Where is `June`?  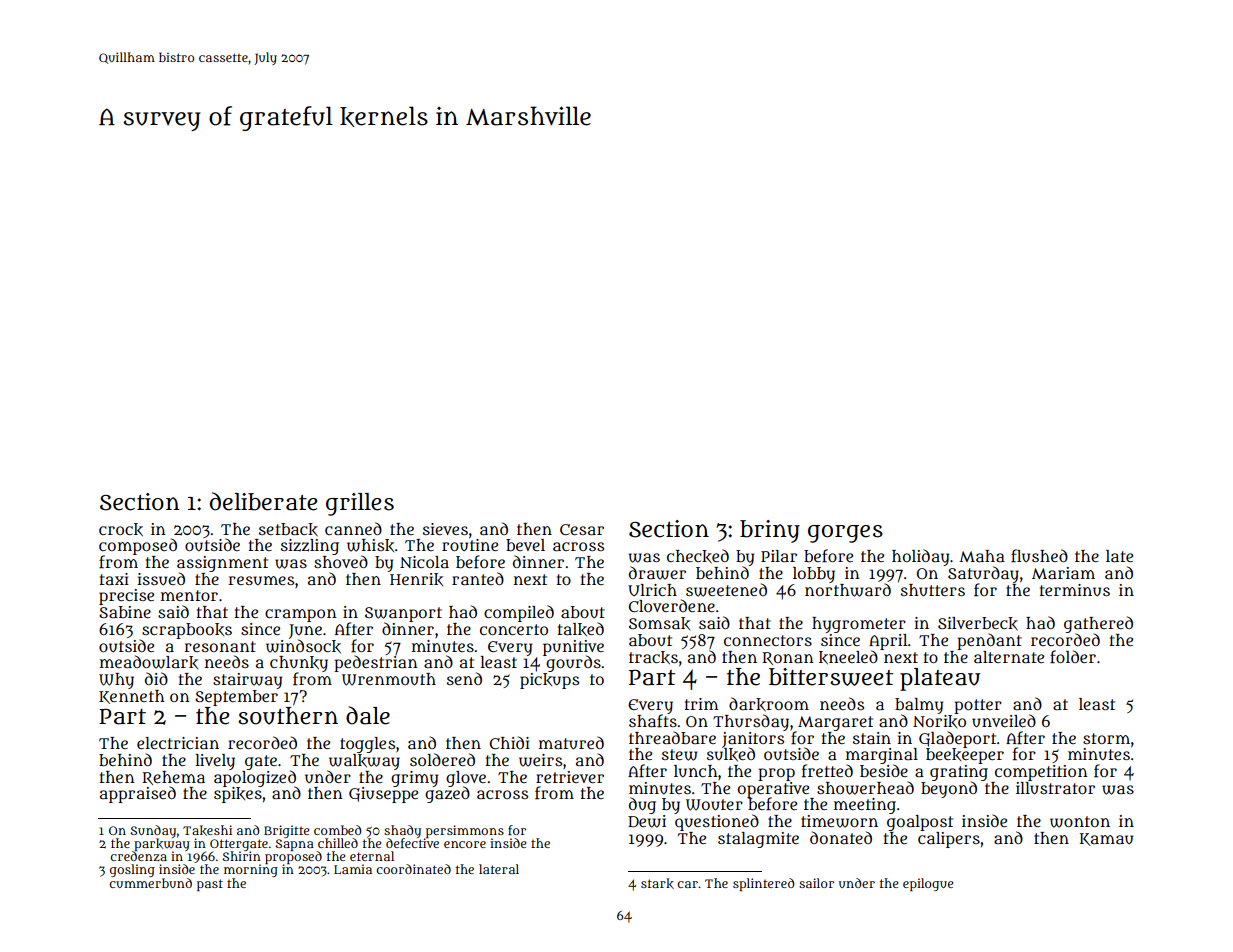 June is located at coordinates (305, 631).
